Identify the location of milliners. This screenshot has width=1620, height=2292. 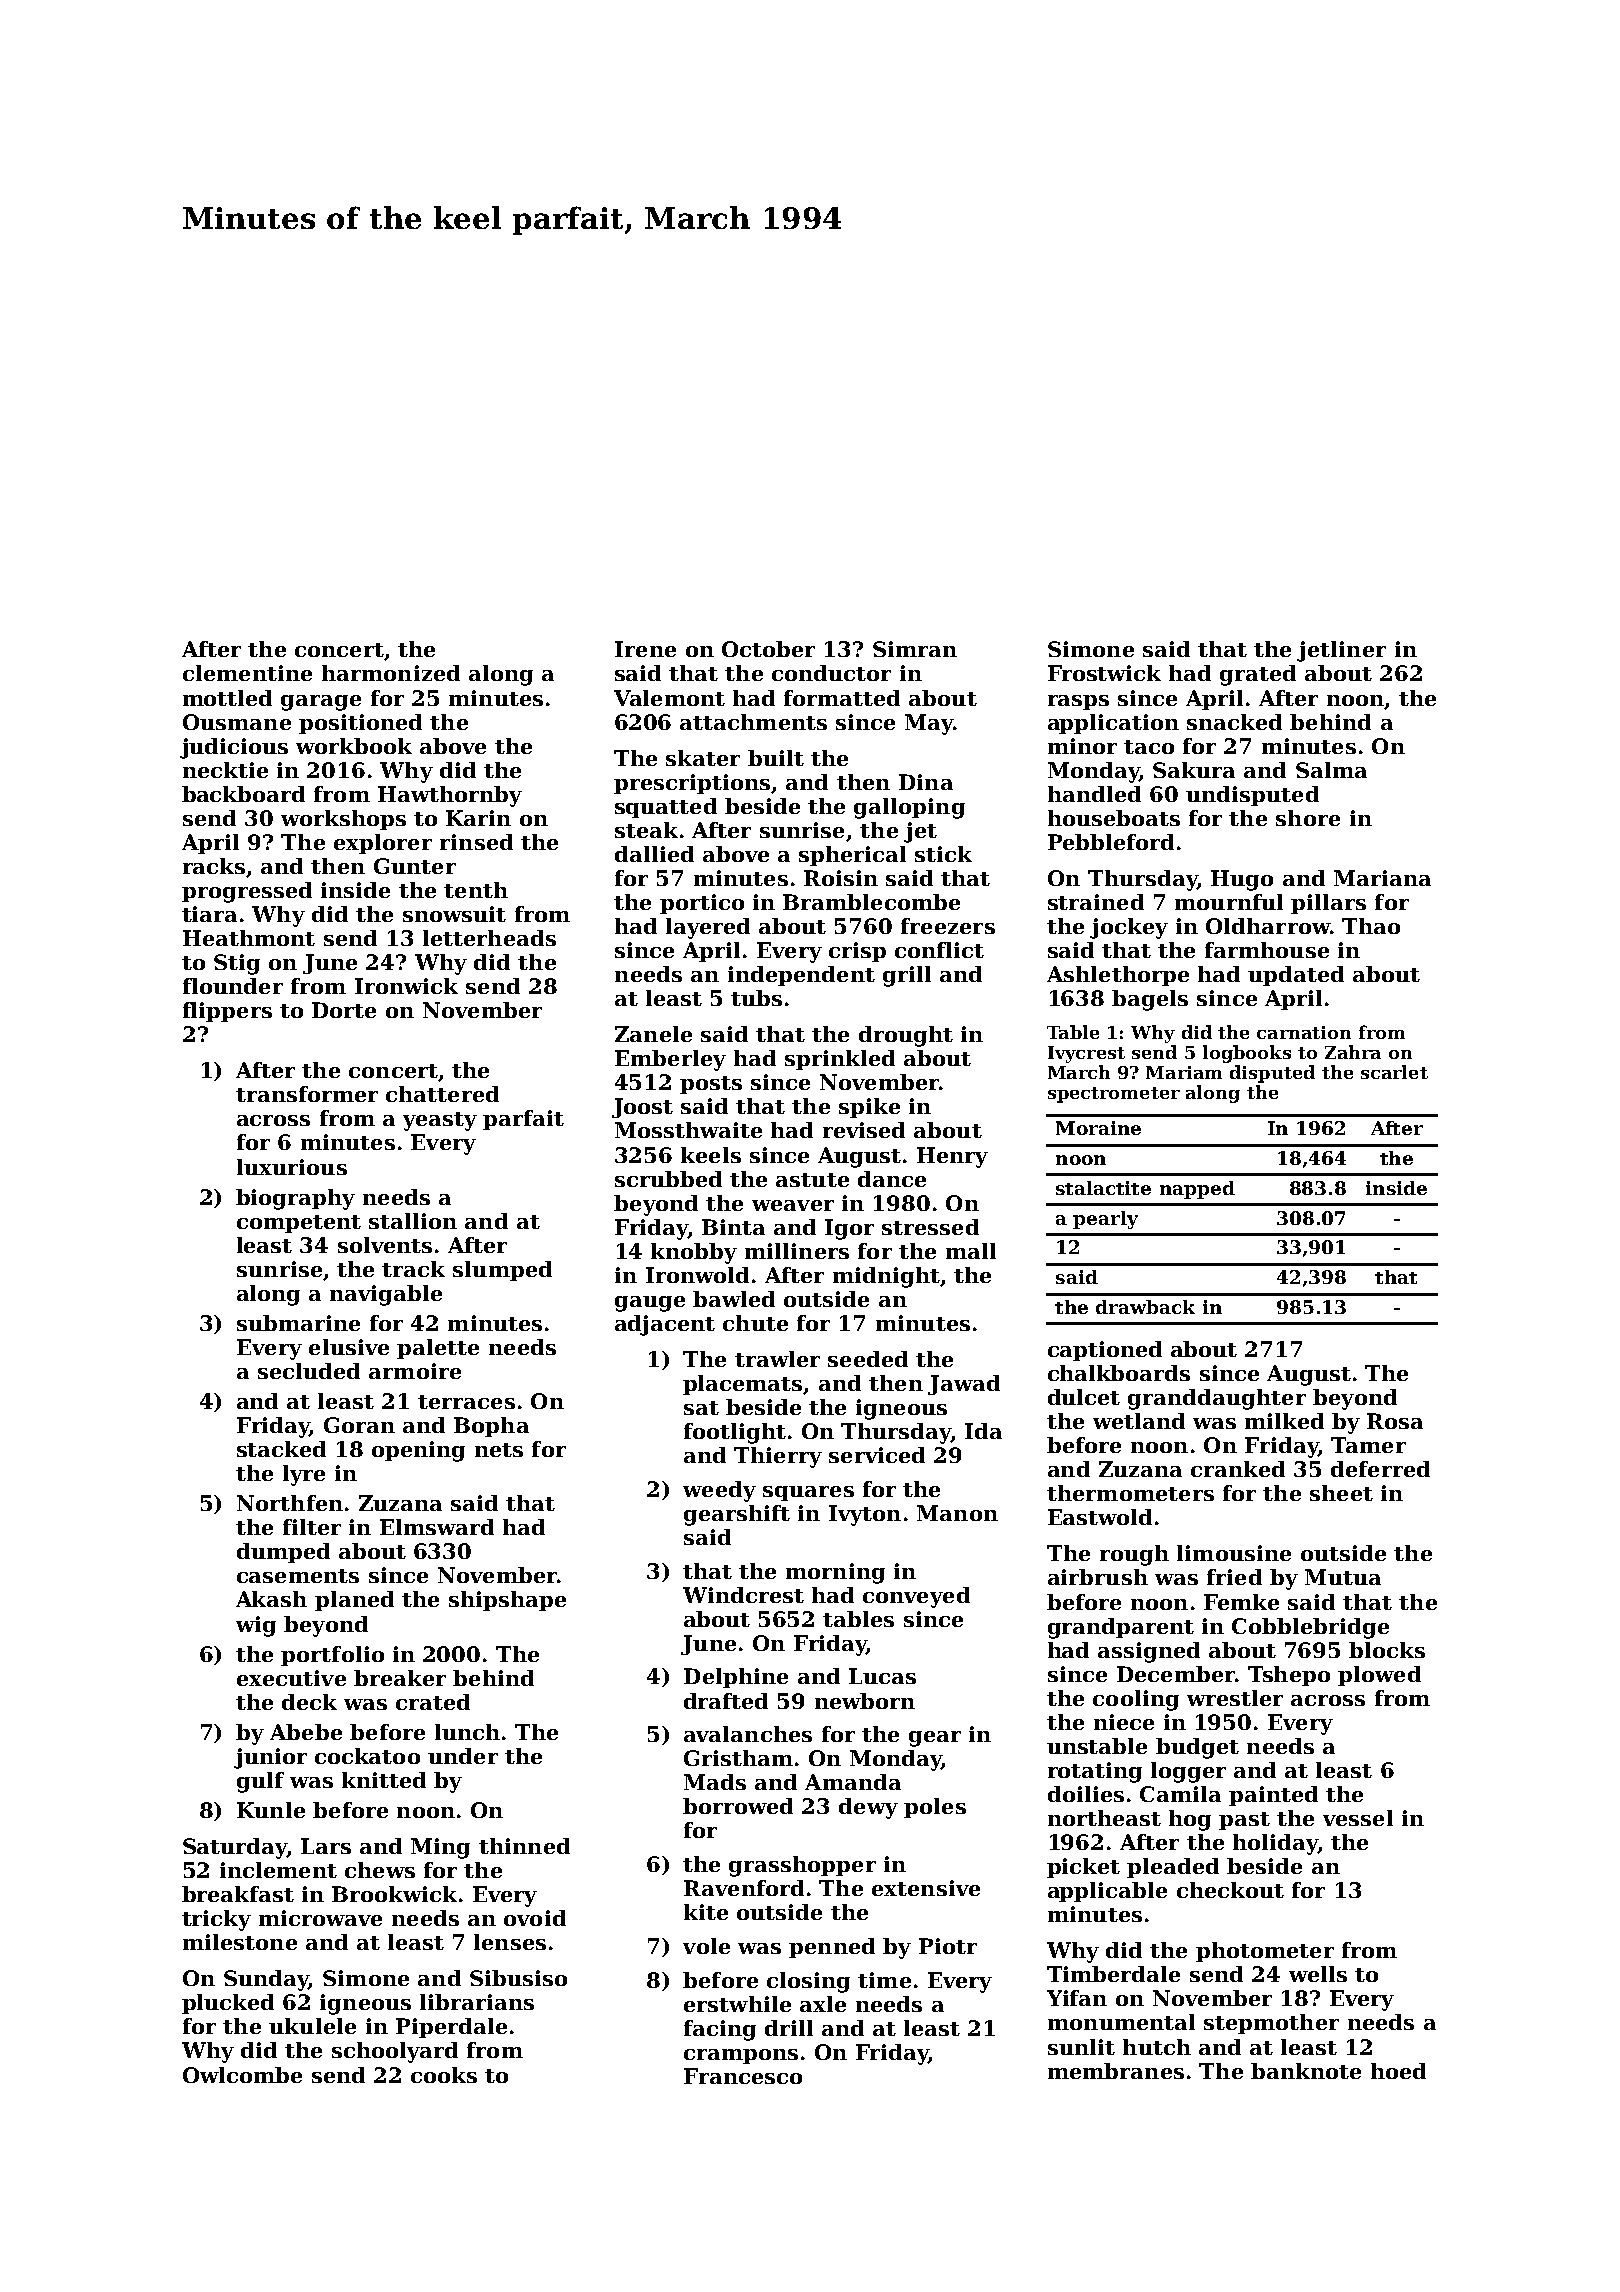
(797, 1251).
